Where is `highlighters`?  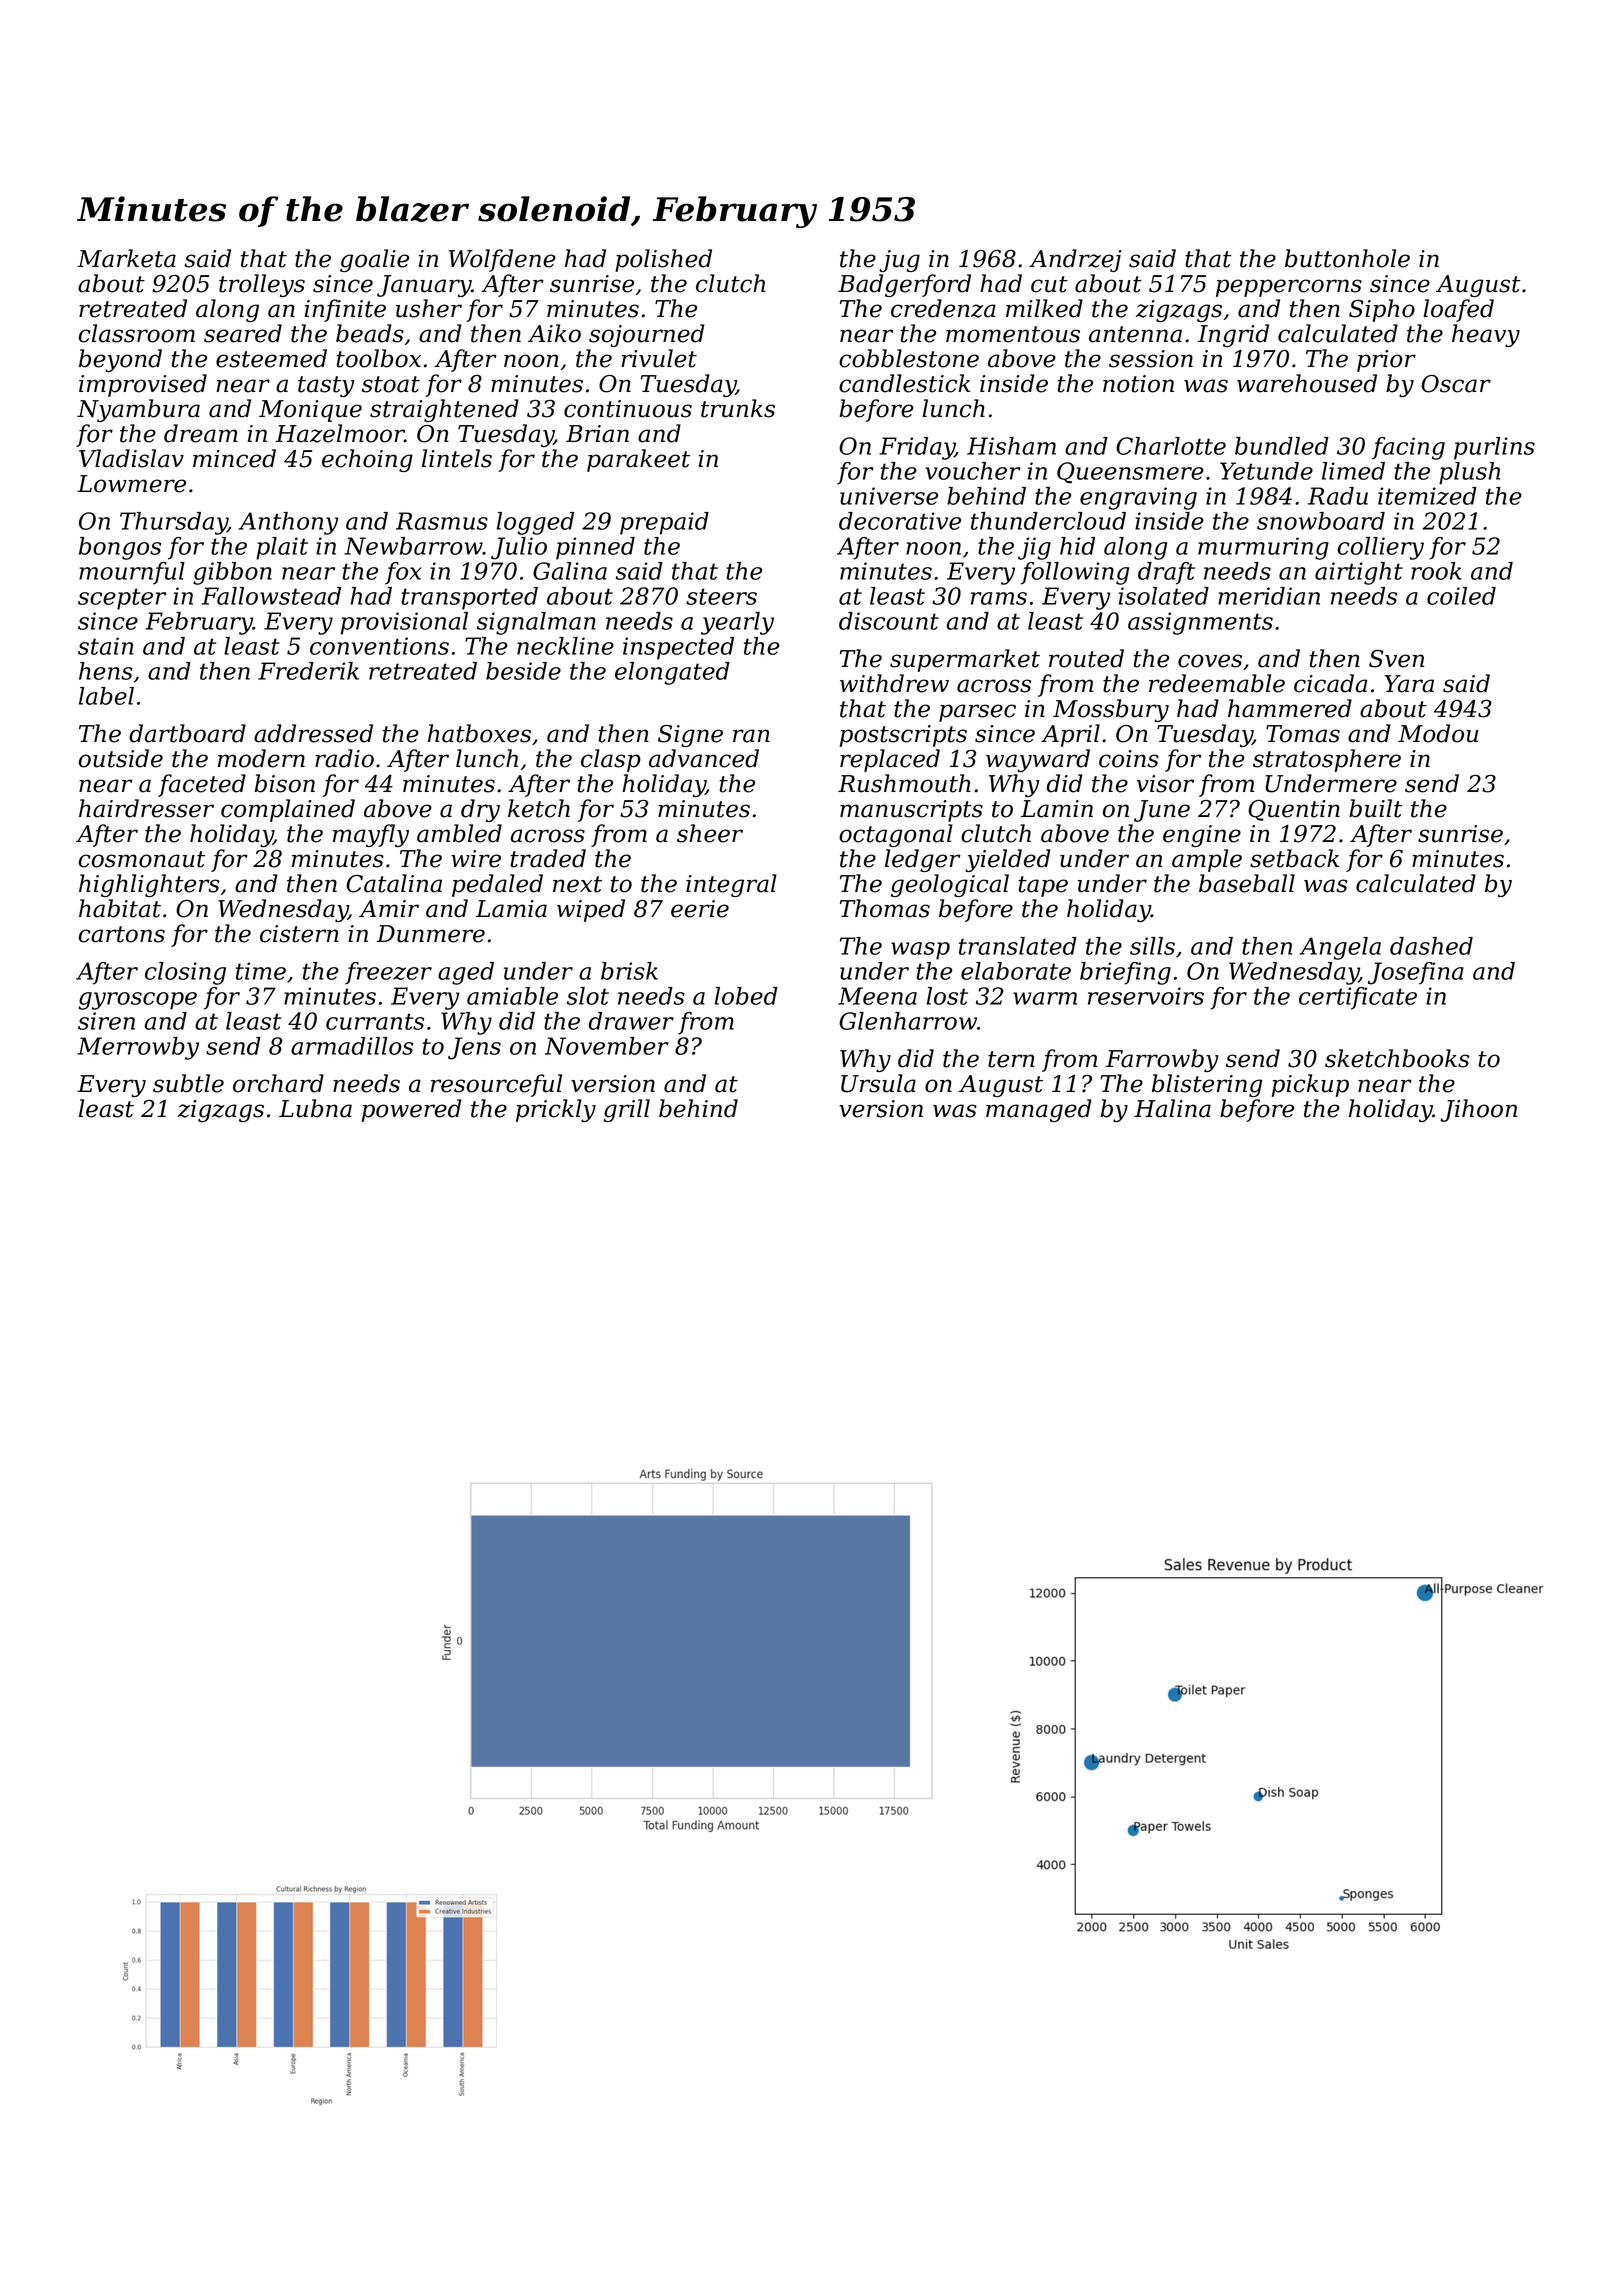 highlighters is located at coordinates (149, 885).
